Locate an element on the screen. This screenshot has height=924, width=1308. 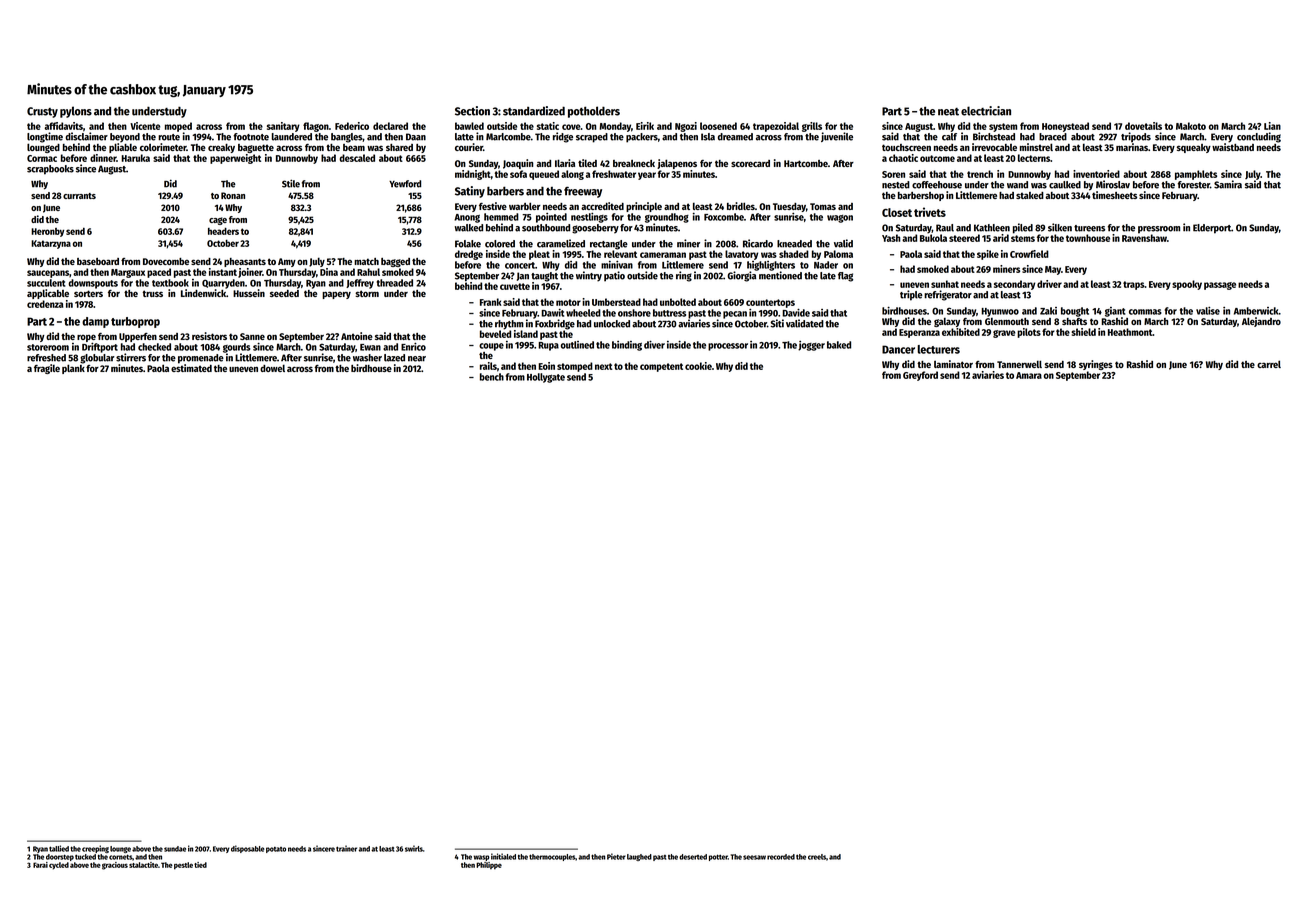
commas is located at coordinates (1145, 312).
